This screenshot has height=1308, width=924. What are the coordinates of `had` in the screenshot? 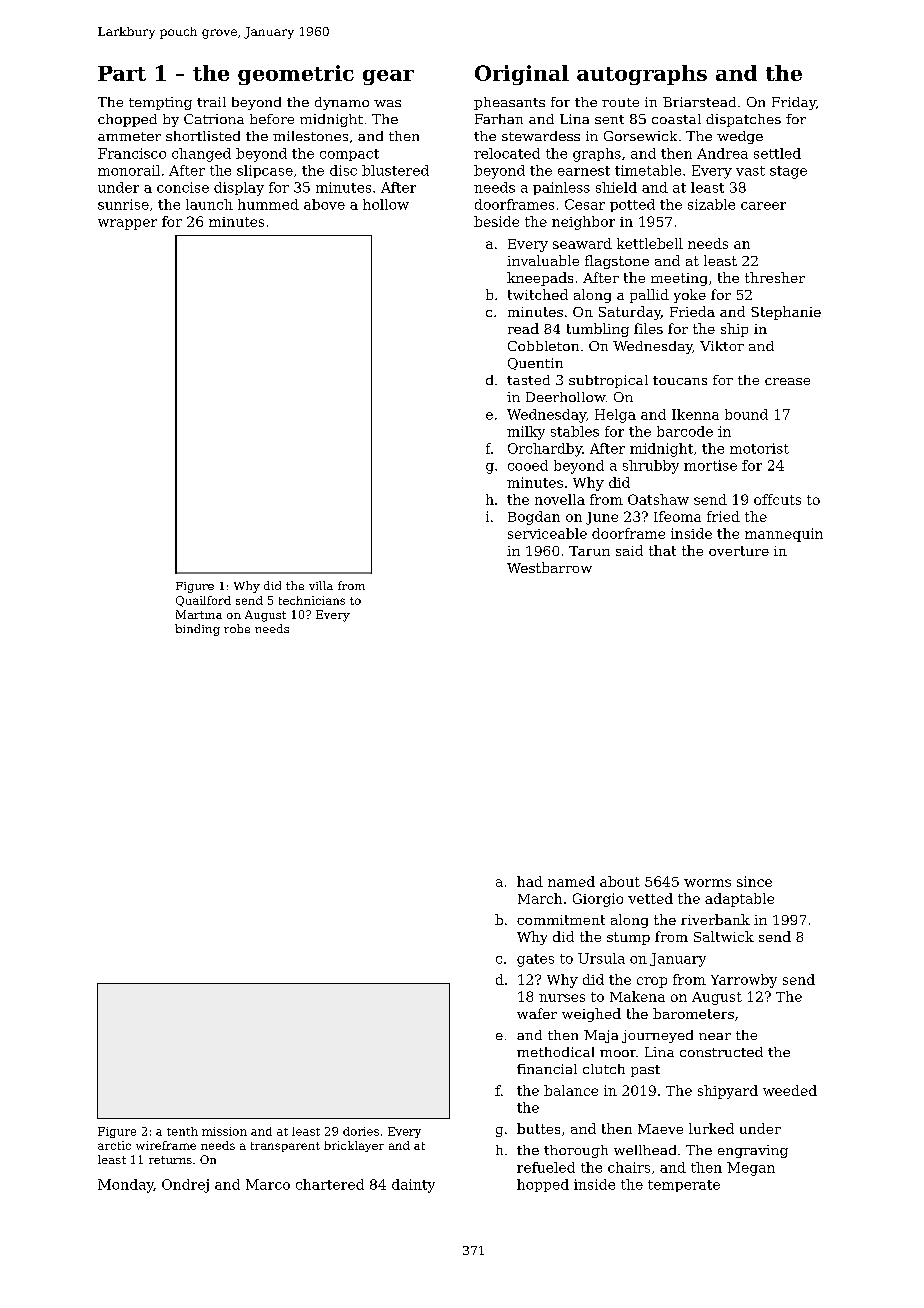 It's located at (530, 881).
